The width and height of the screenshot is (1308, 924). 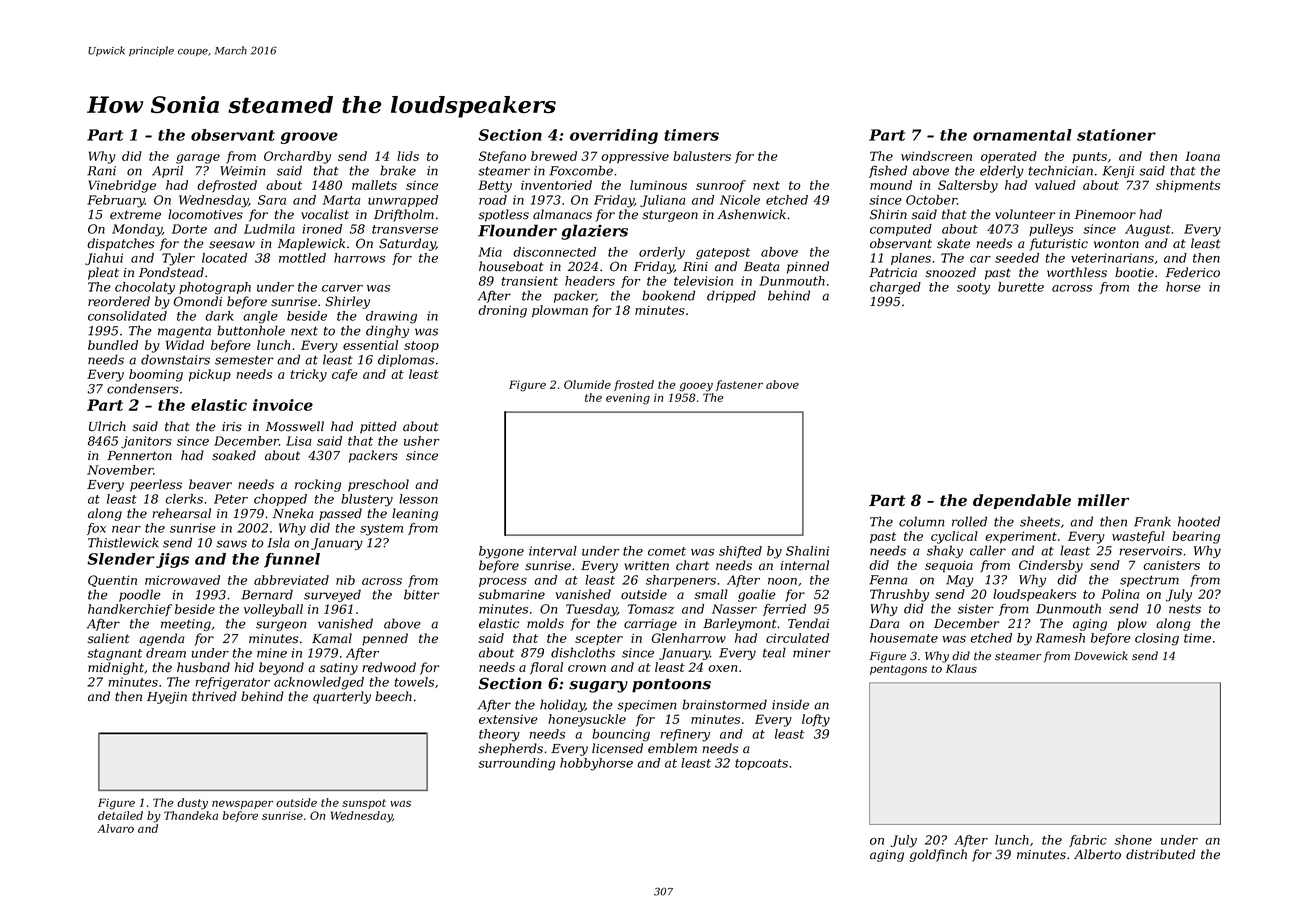 What do you see at coordinates (898, 670) in the screenshot?
I see `pentagons` at bounding box center [898, 670].
